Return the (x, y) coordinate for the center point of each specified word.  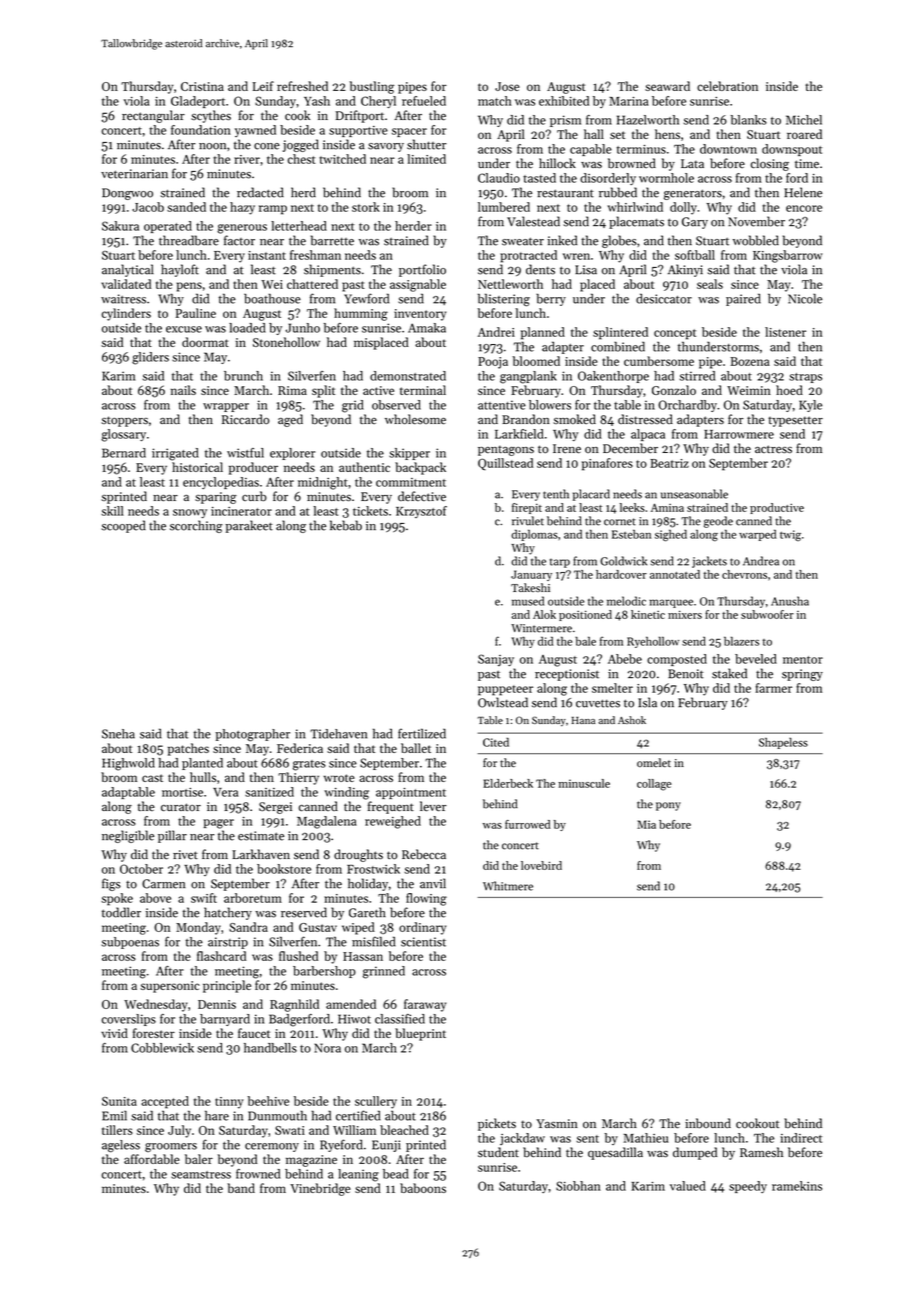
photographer (253, 735)
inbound (708, 1123)
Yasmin (557, 1123)
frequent (391, 807)
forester (154, 1033)
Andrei (496, 332)
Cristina (202, 86)
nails (183, 390)
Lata (692, 163)
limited (426, 159)
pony (668, 806)
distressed (645, 419)
